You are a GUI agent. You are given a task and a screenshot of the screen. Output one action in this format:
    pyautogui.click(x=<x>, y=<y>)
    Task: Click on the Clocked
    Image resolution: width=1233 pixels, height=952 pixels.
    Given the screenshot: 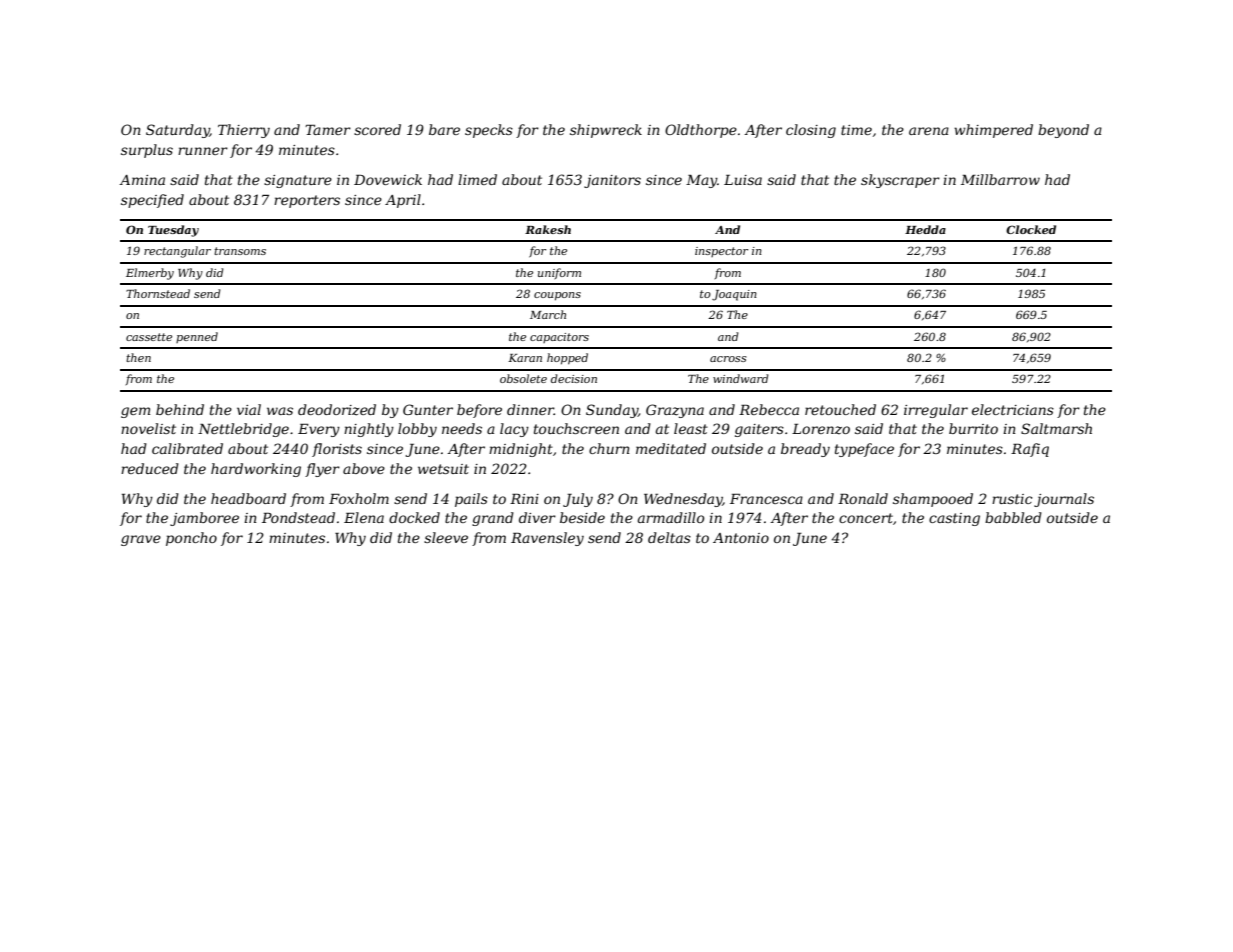 What is the action you would take?
    pyautogui.click(x=1031, y=229)
